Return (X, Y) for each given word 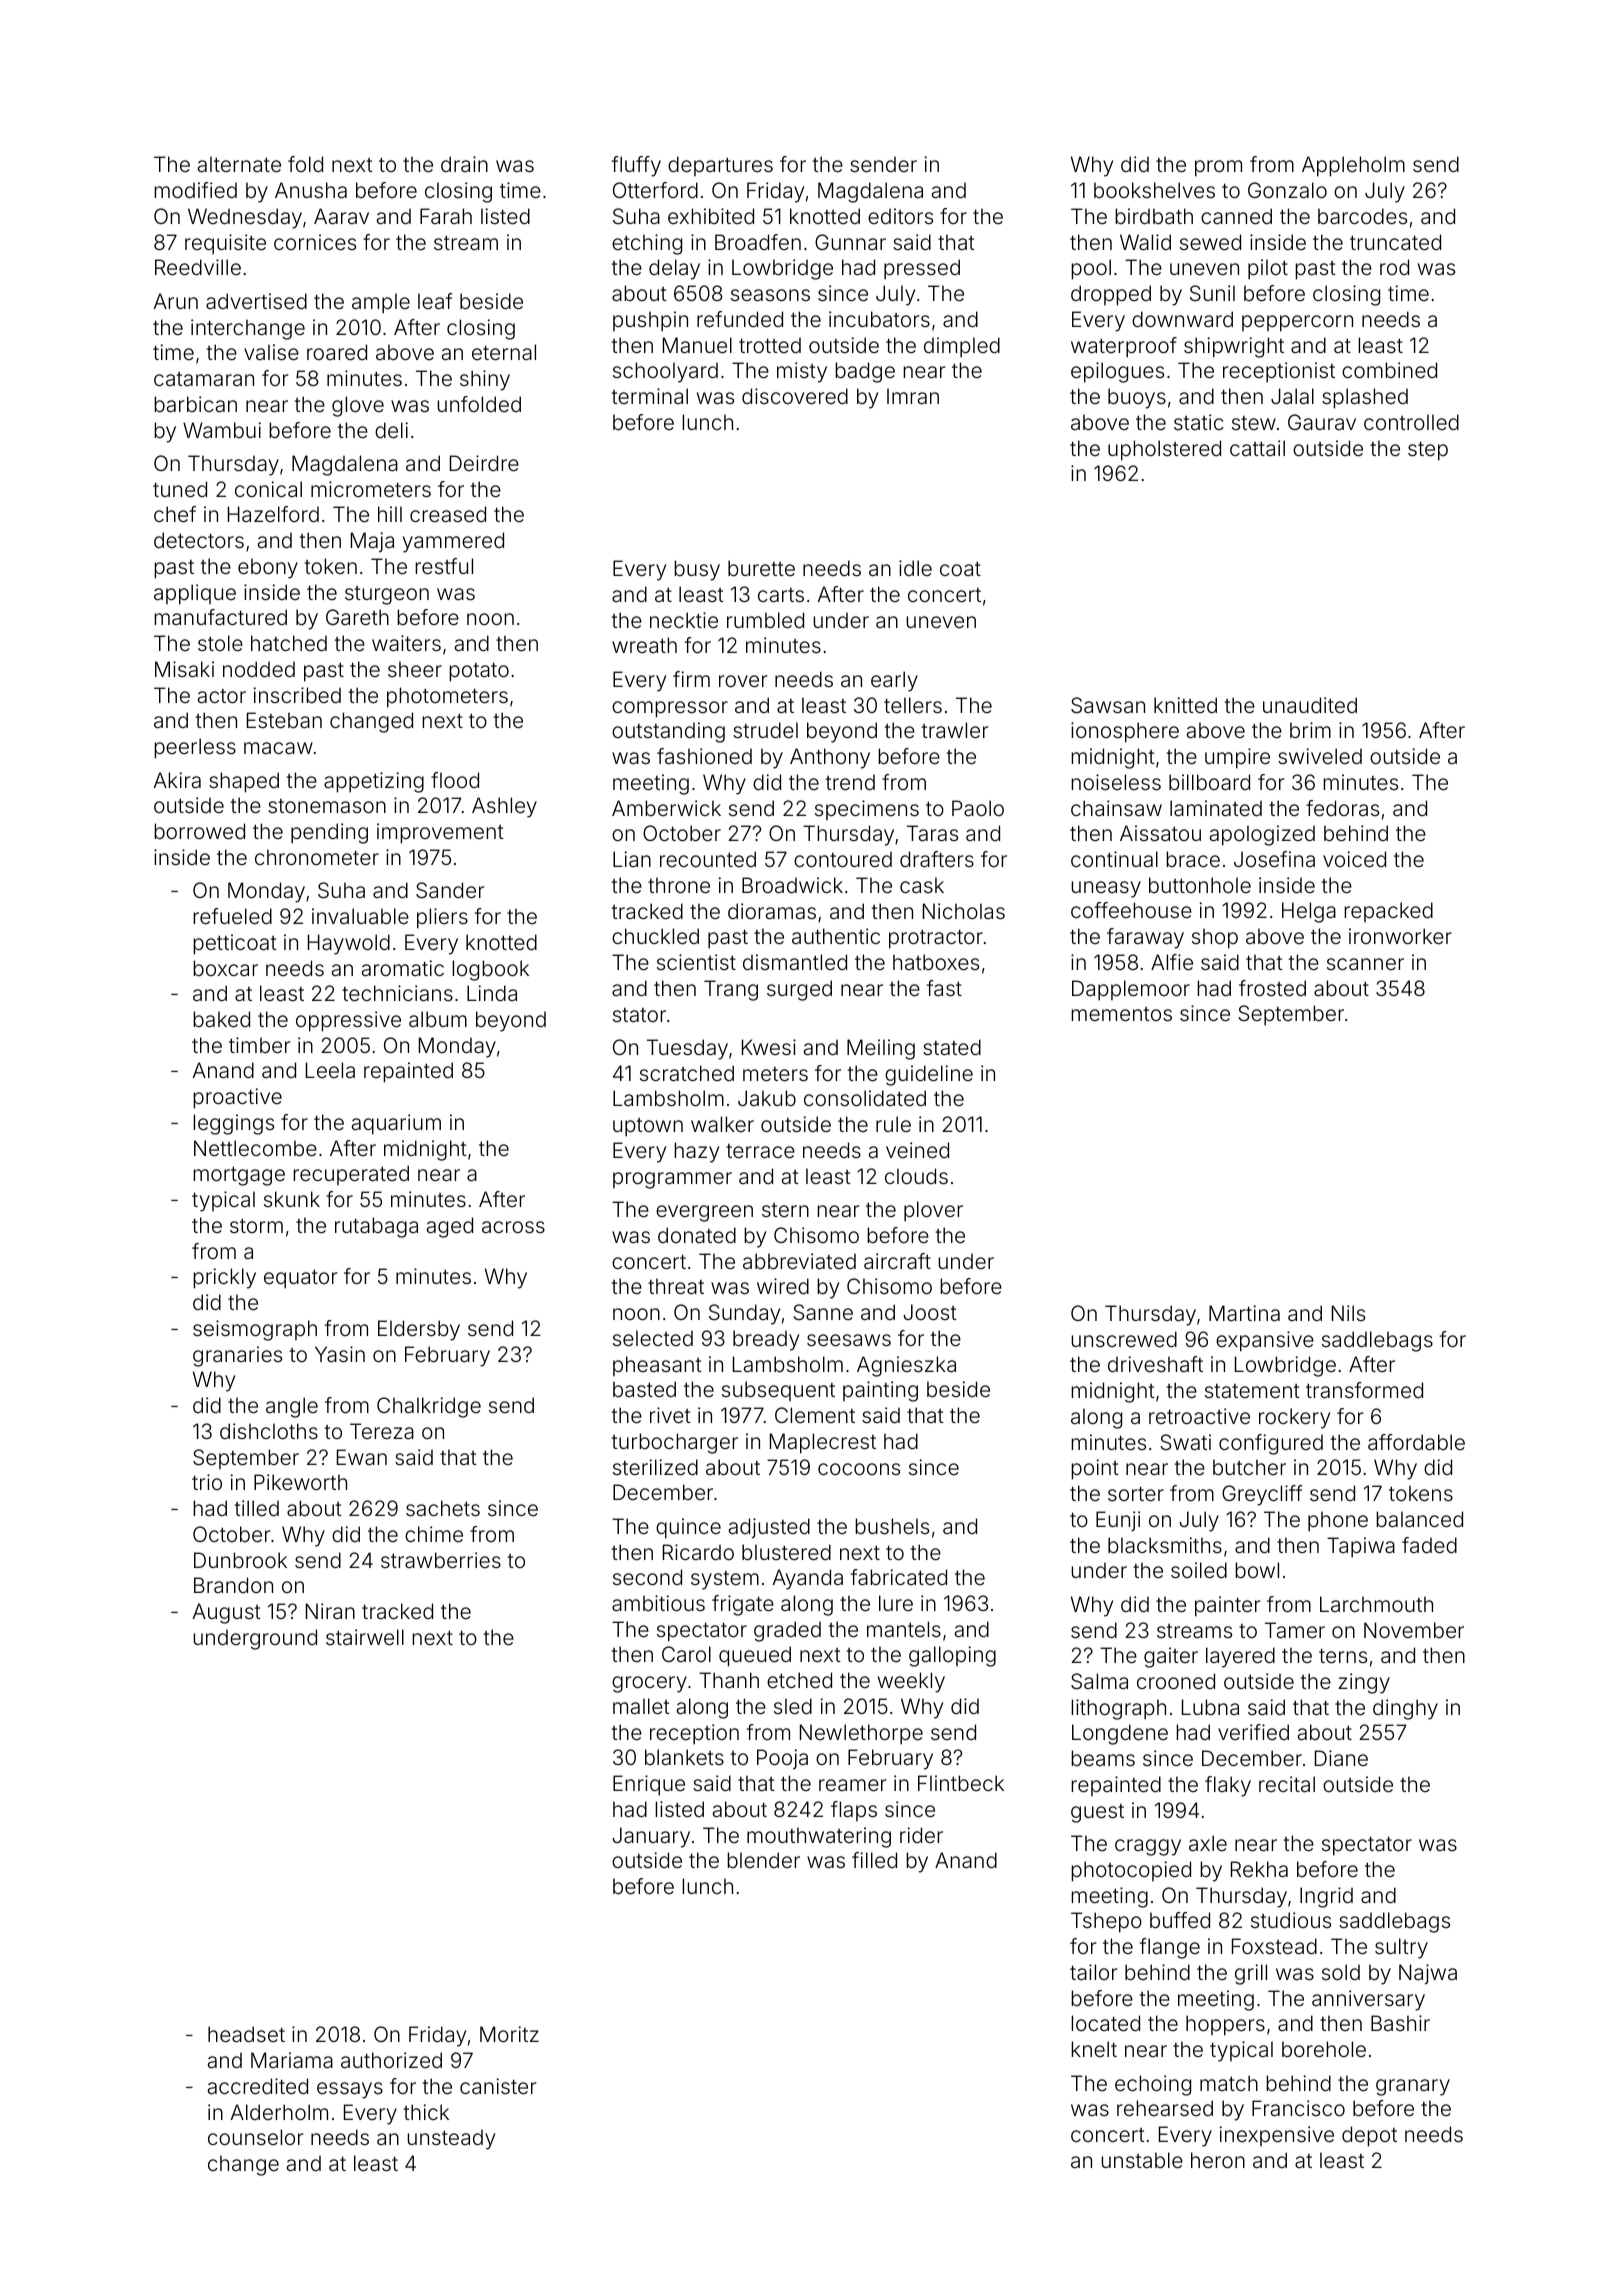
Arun (176, 301)
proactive (237, 1098)
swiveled (1320, 756)
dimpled (962, 347)
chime (434, 1534)
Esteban (284, 720)
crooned (1176, 1681)
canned (1236, 216)
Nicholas (964, 911)
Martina (1244, 1313)
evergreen (704, 1213)
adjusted (769, 1528)
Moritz (509, 2034)
